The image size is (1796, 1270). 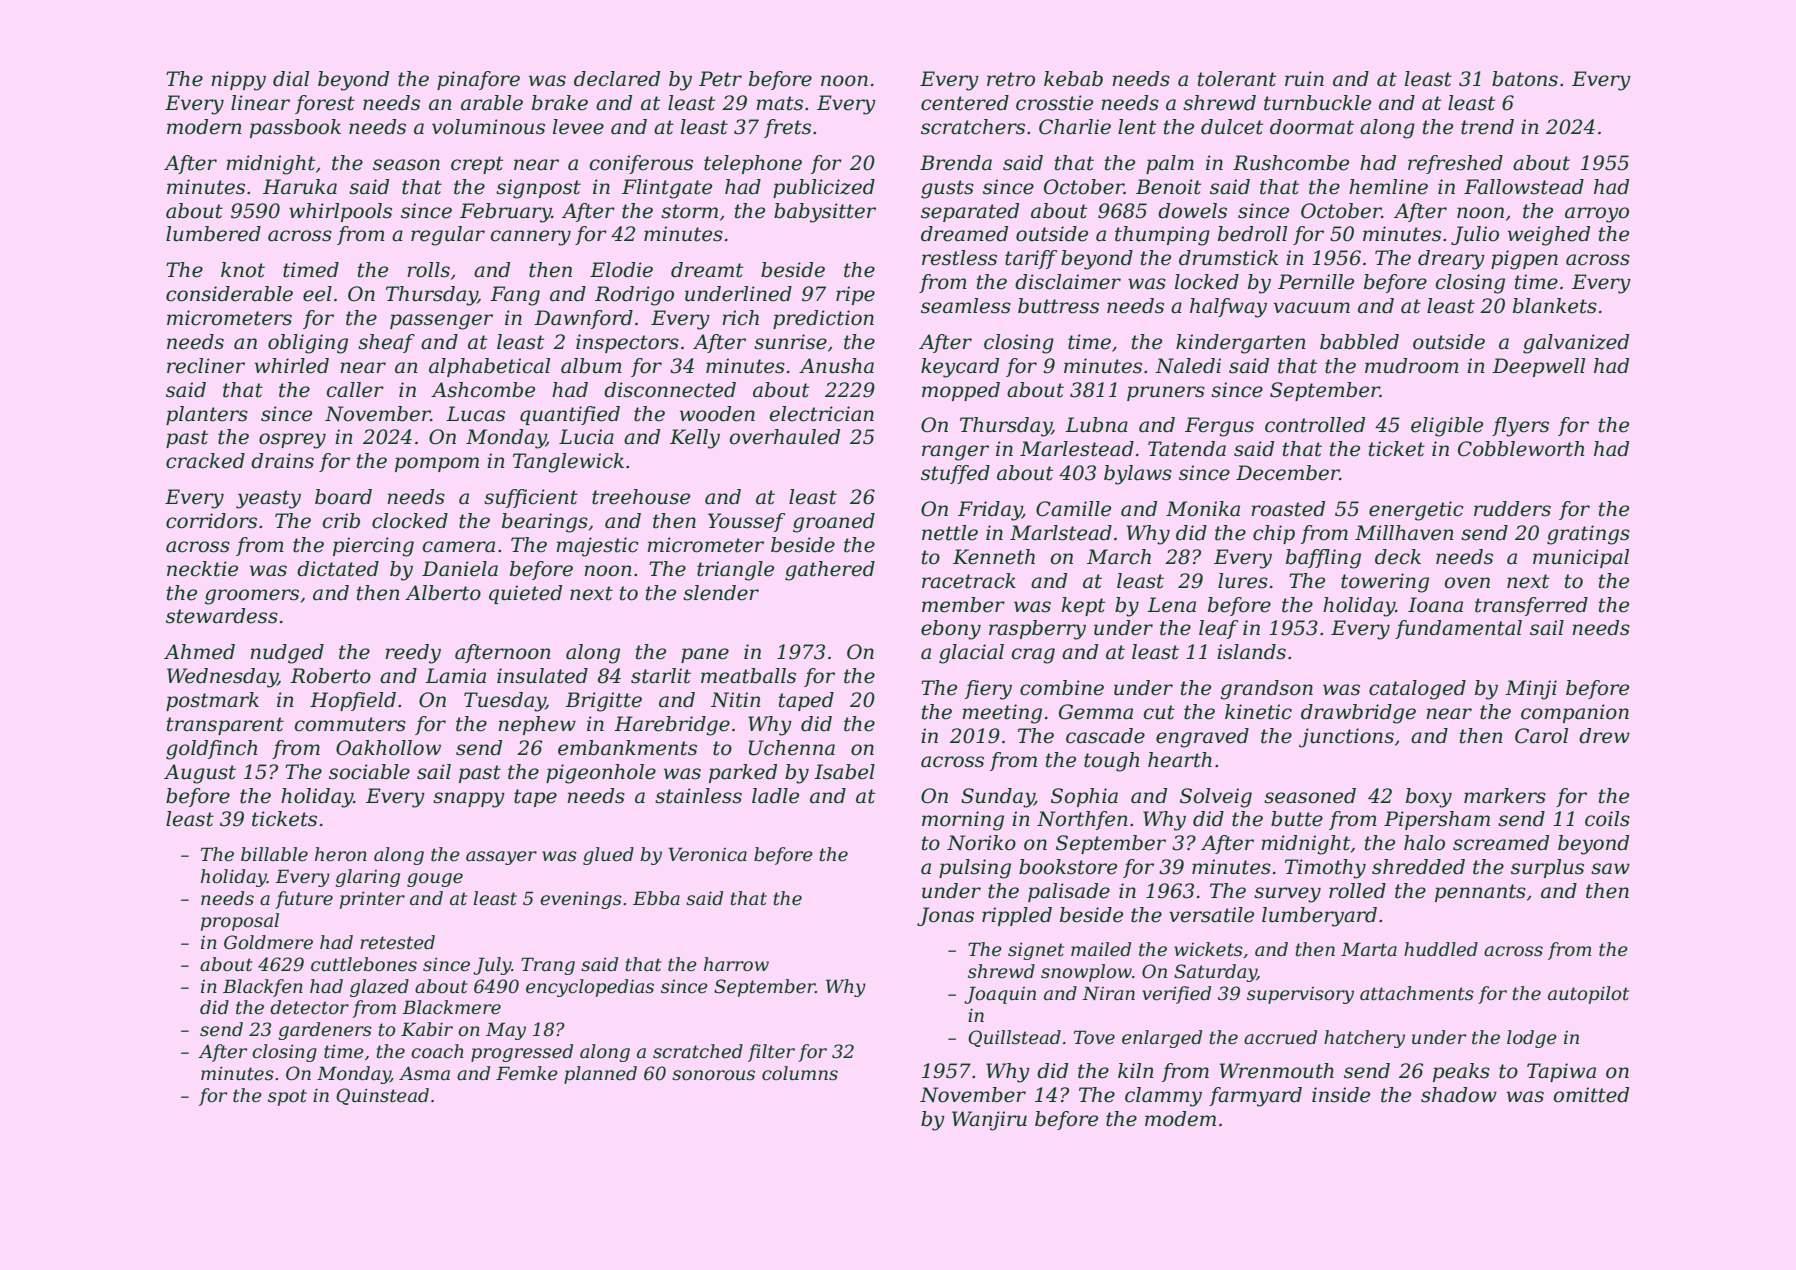 I want to click on batons, so click(x=1525, y=79).
